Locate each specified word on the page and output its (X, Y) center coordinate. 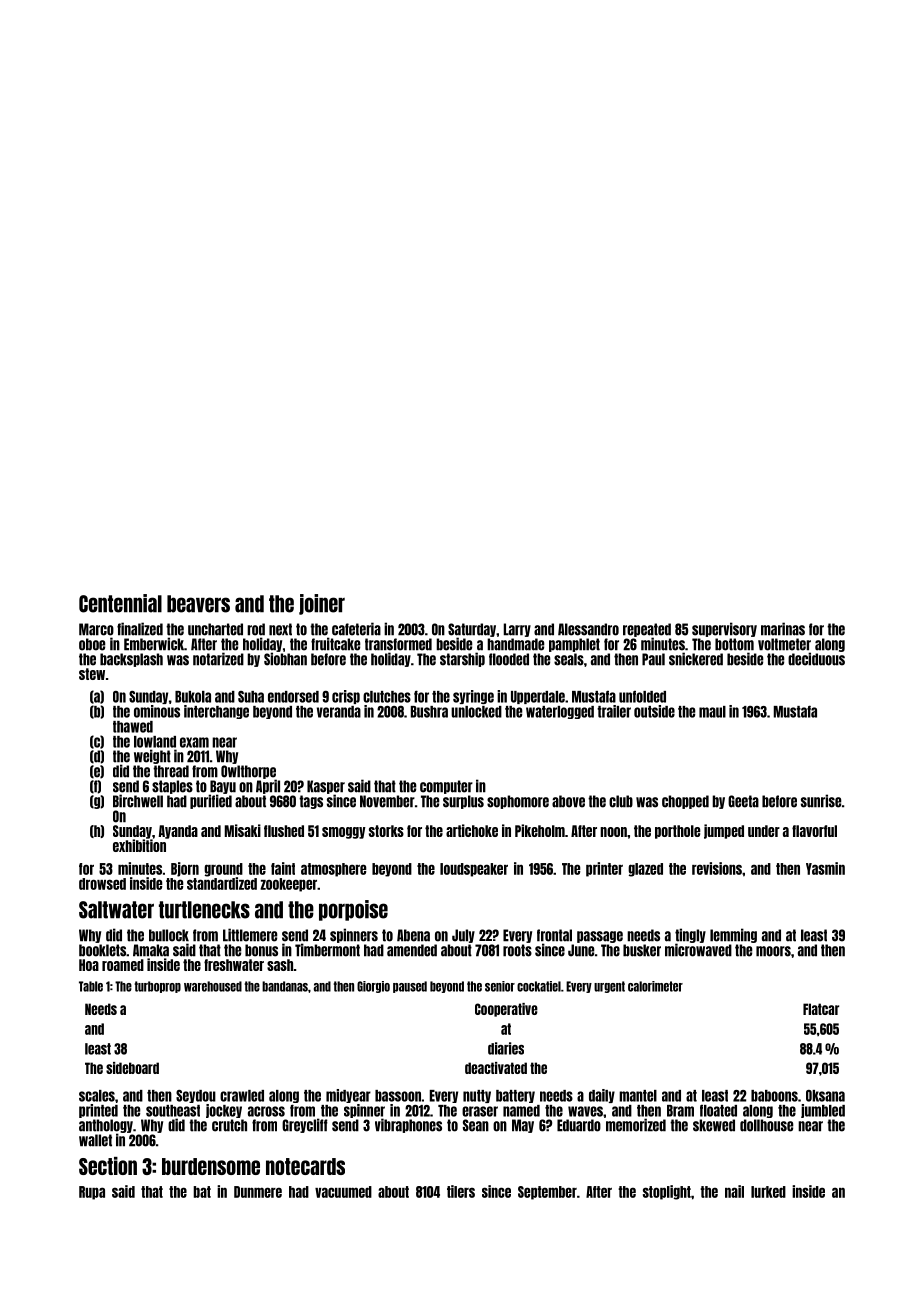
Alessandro (588, 629)
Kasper (326, 787)
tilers (461, 1191)
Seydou (196, 1096)
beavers (198, 604)
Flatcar (821, 1009)
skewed (714, 1125)
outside (654, 711)
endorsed (293, 697)
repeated (647, 630)
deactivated (496, 1068)
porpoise (353, 910)
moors (773, 951)
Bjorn (185, 869)
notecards (305, 1166)
